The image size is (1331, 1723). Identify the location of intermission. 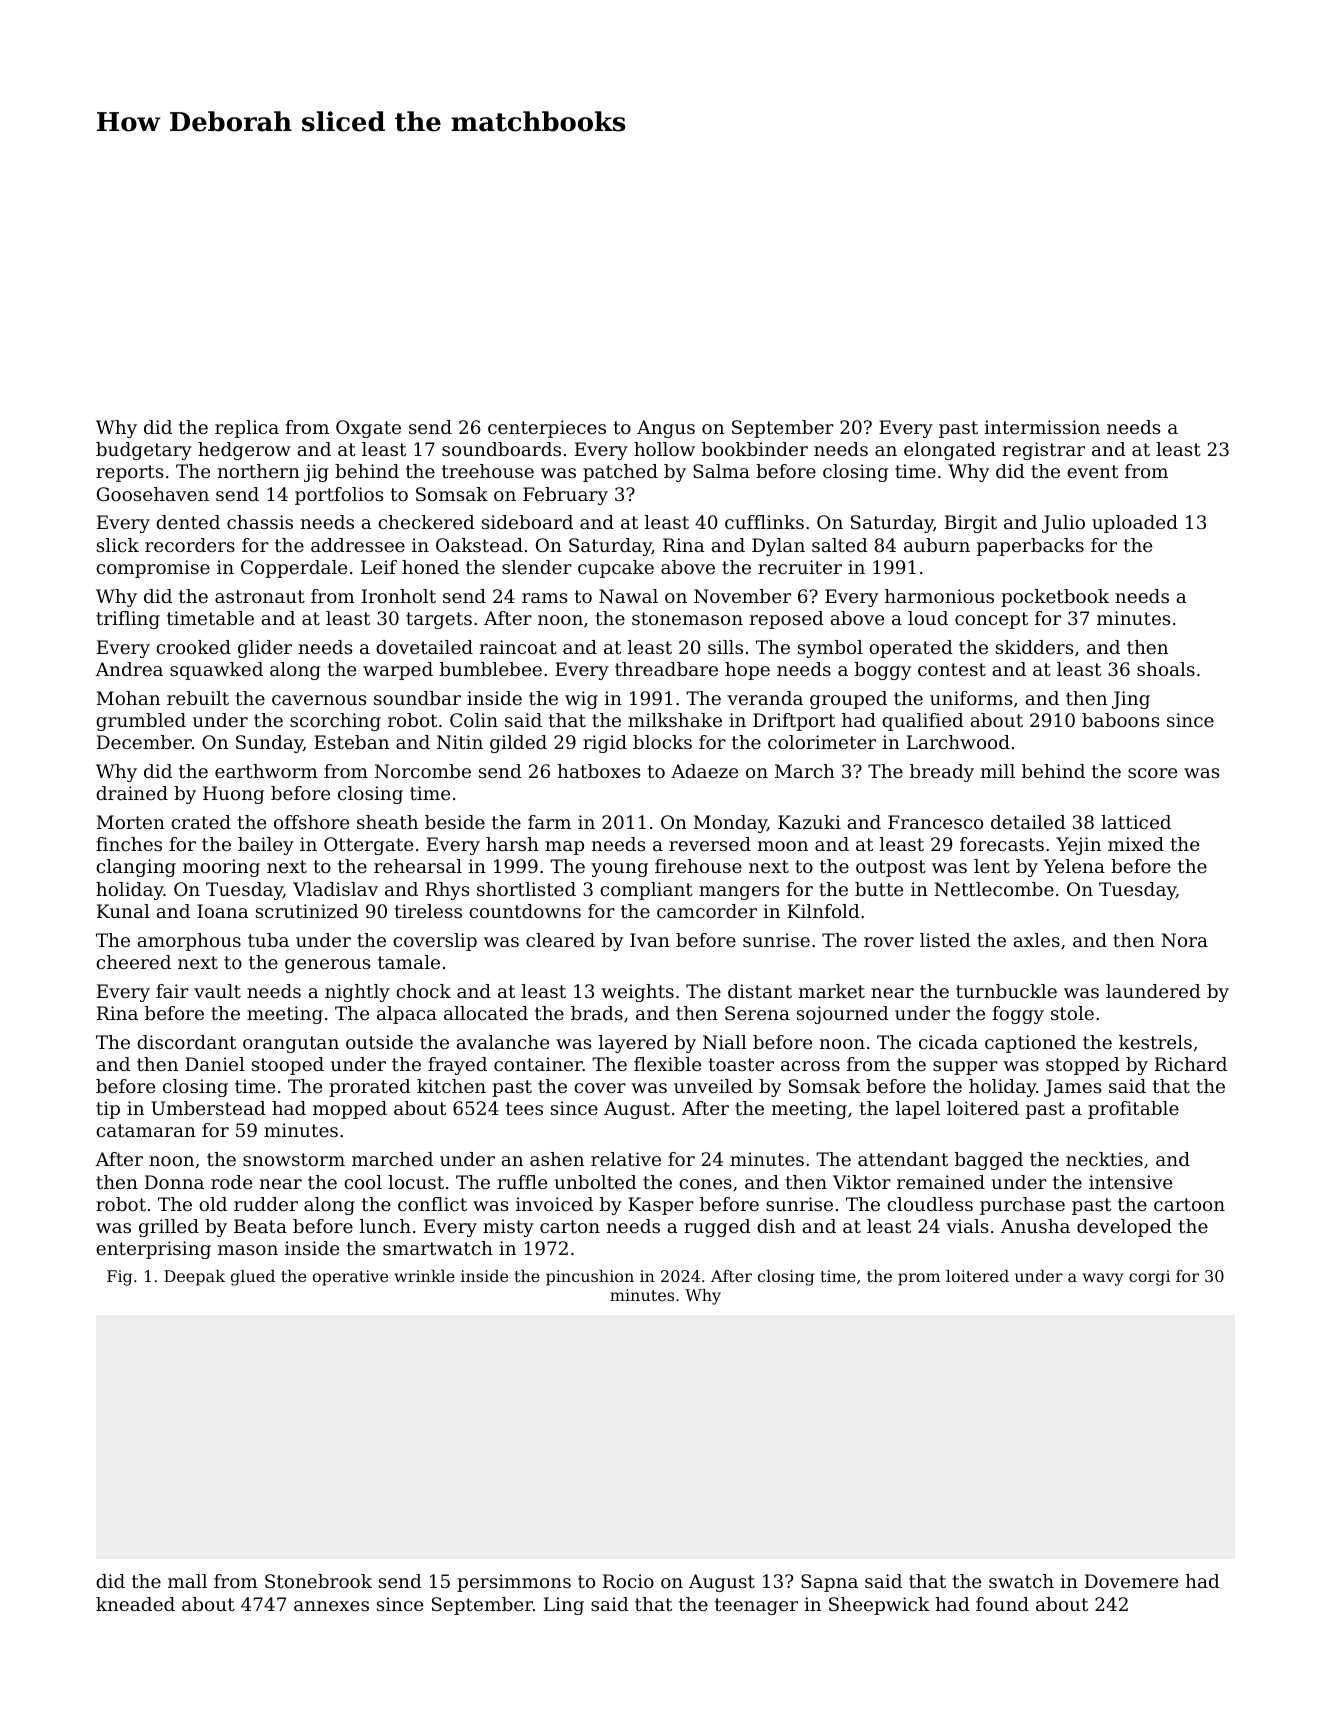
(1042, 427).
